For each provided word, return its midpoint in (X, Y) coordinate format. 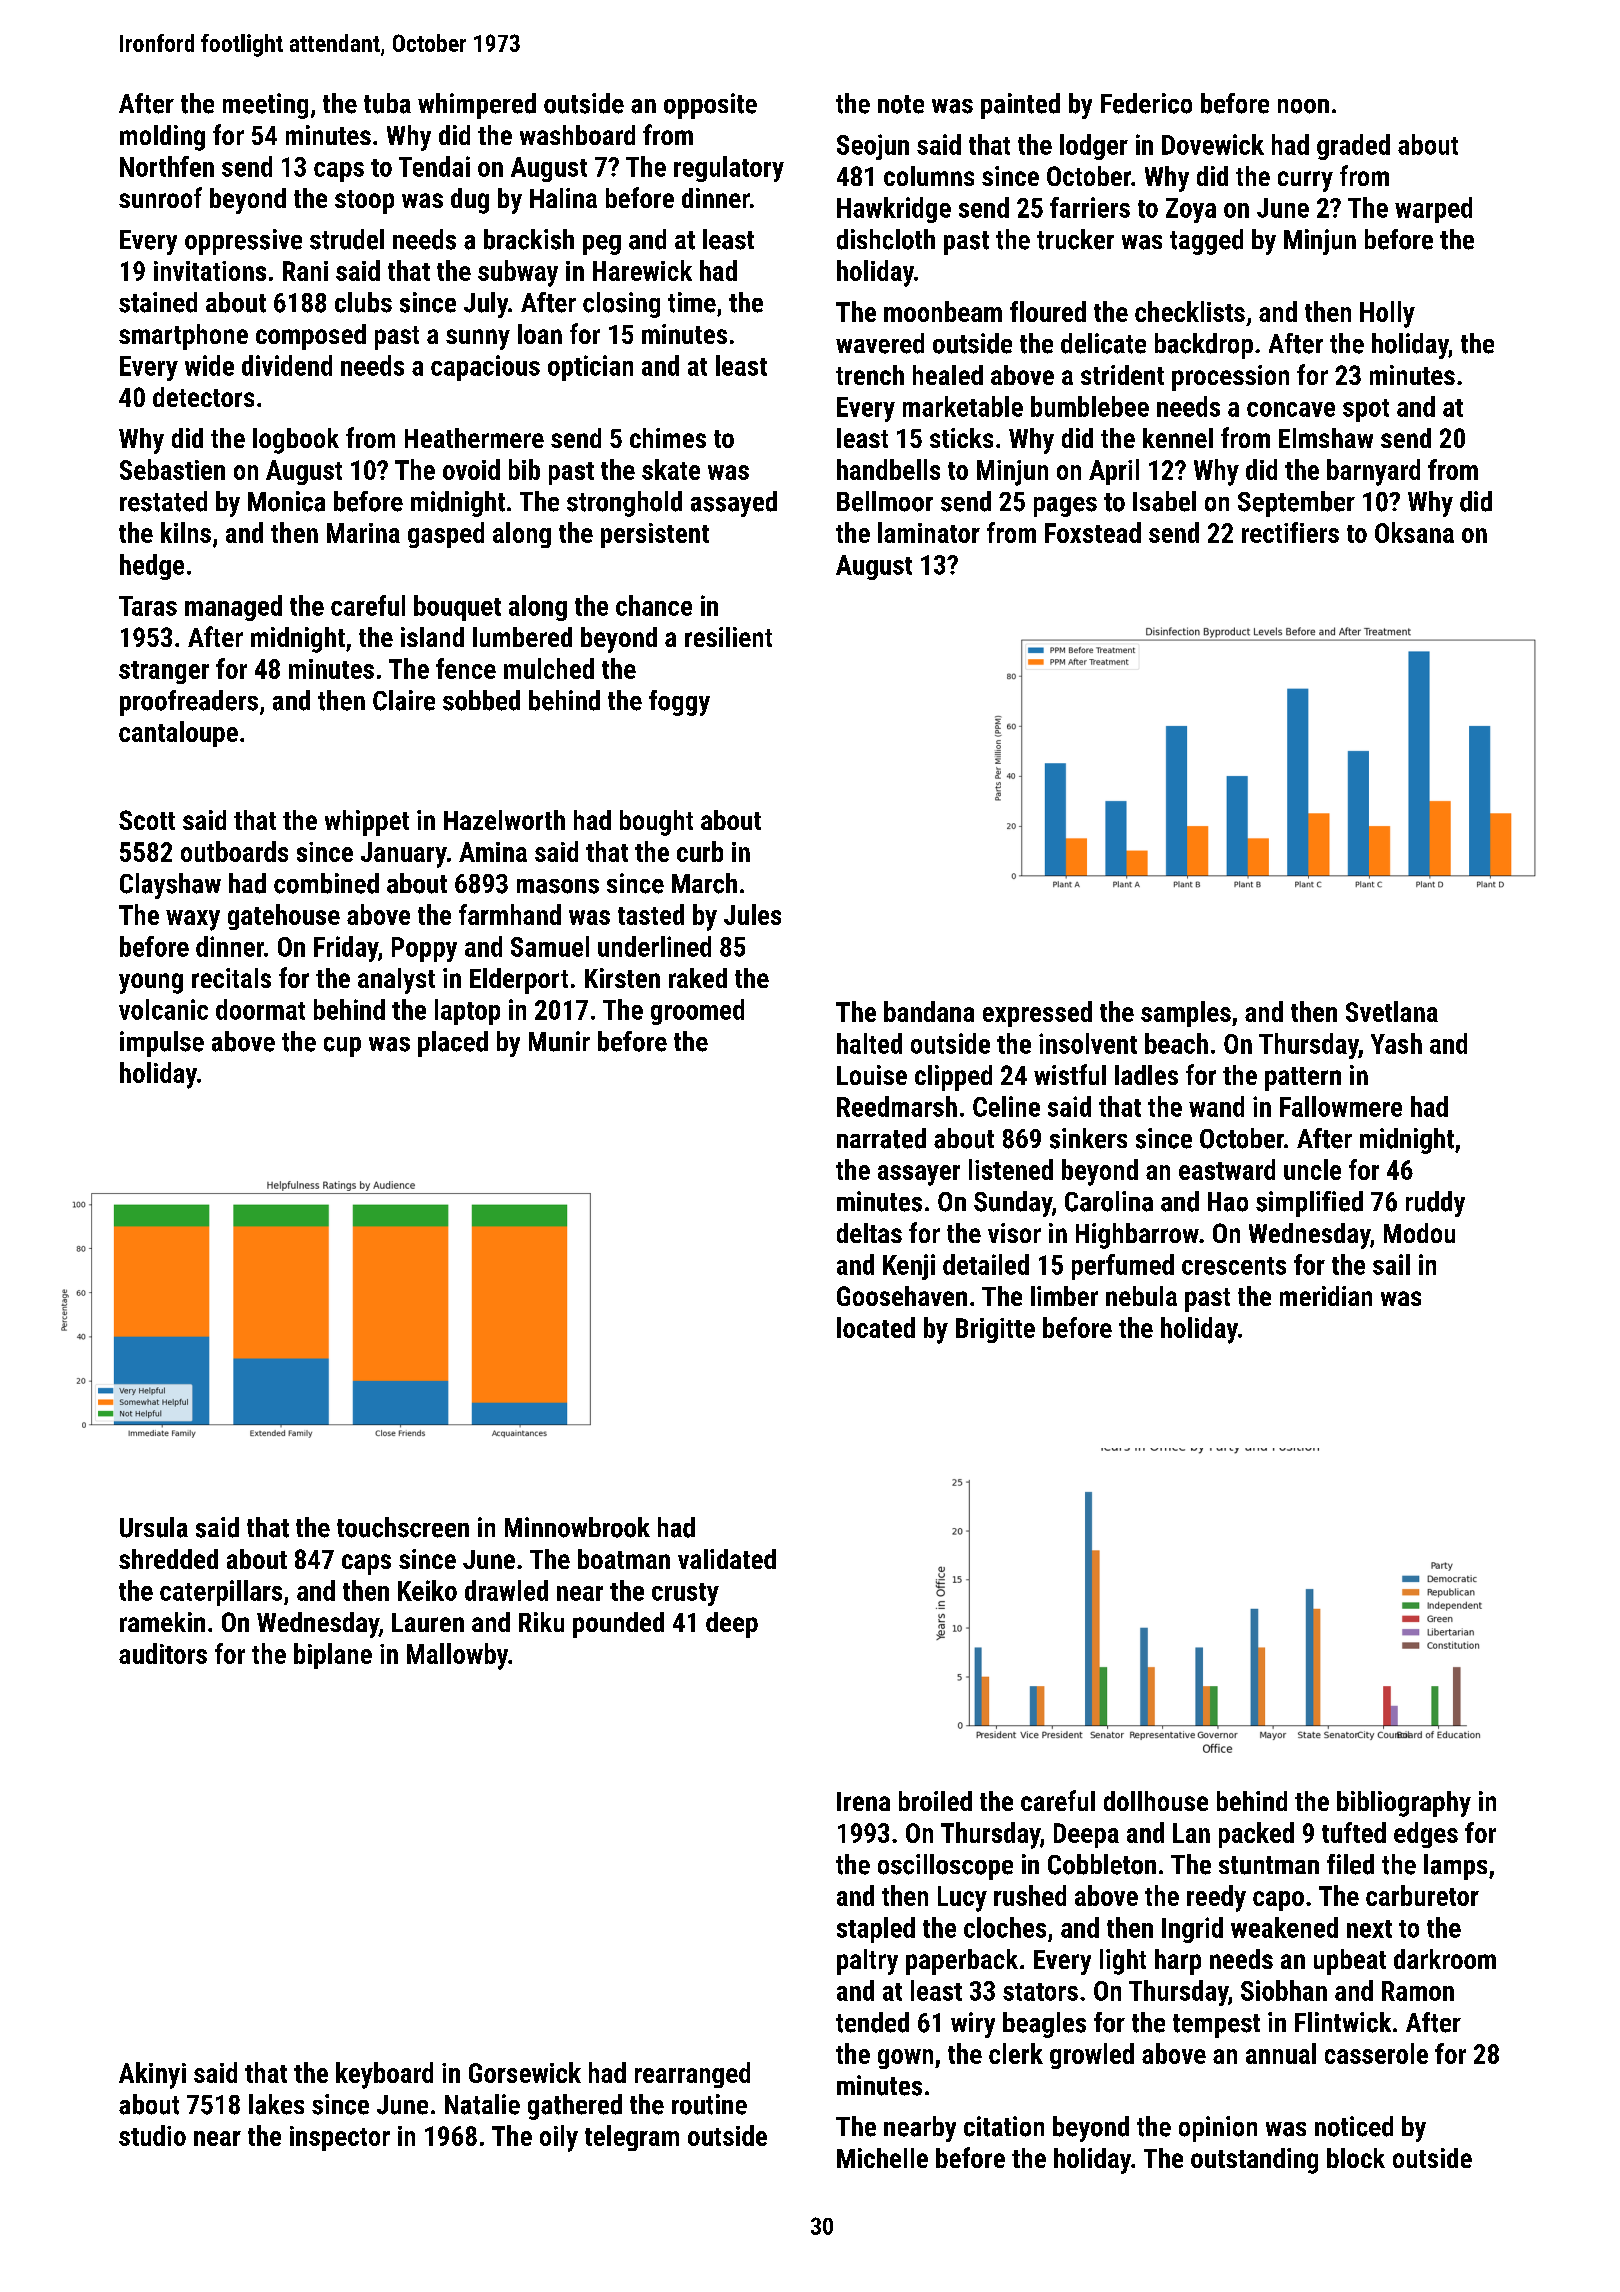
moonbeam (943, 311)
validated (727, 1559)
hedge (152, 567)
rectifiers (1290, 532)
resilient (728, 637)
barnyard (1373, 472)
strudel (347, 239)
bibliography (1404, 1804)
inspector (340, 2138)
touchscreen (403, 1527)
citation (1004, 2126)
